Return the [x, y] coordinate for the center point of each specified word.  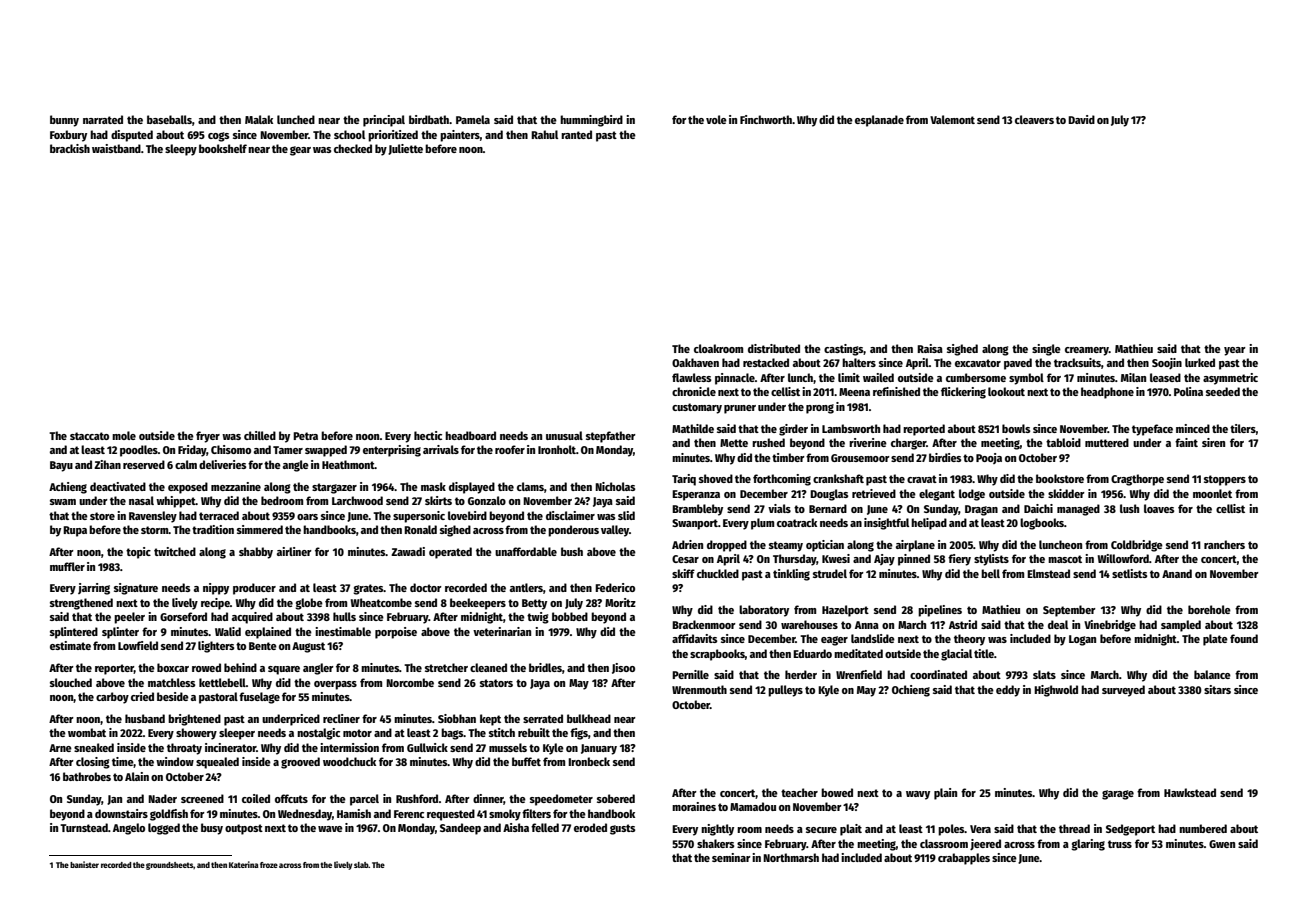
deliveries [222, 464]
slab [361, 865]
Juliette [405, 149]
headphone [1107, 393]
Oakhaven [695, 362]
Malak [259, 119]
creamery [1087, 351]
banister [84, 864]
